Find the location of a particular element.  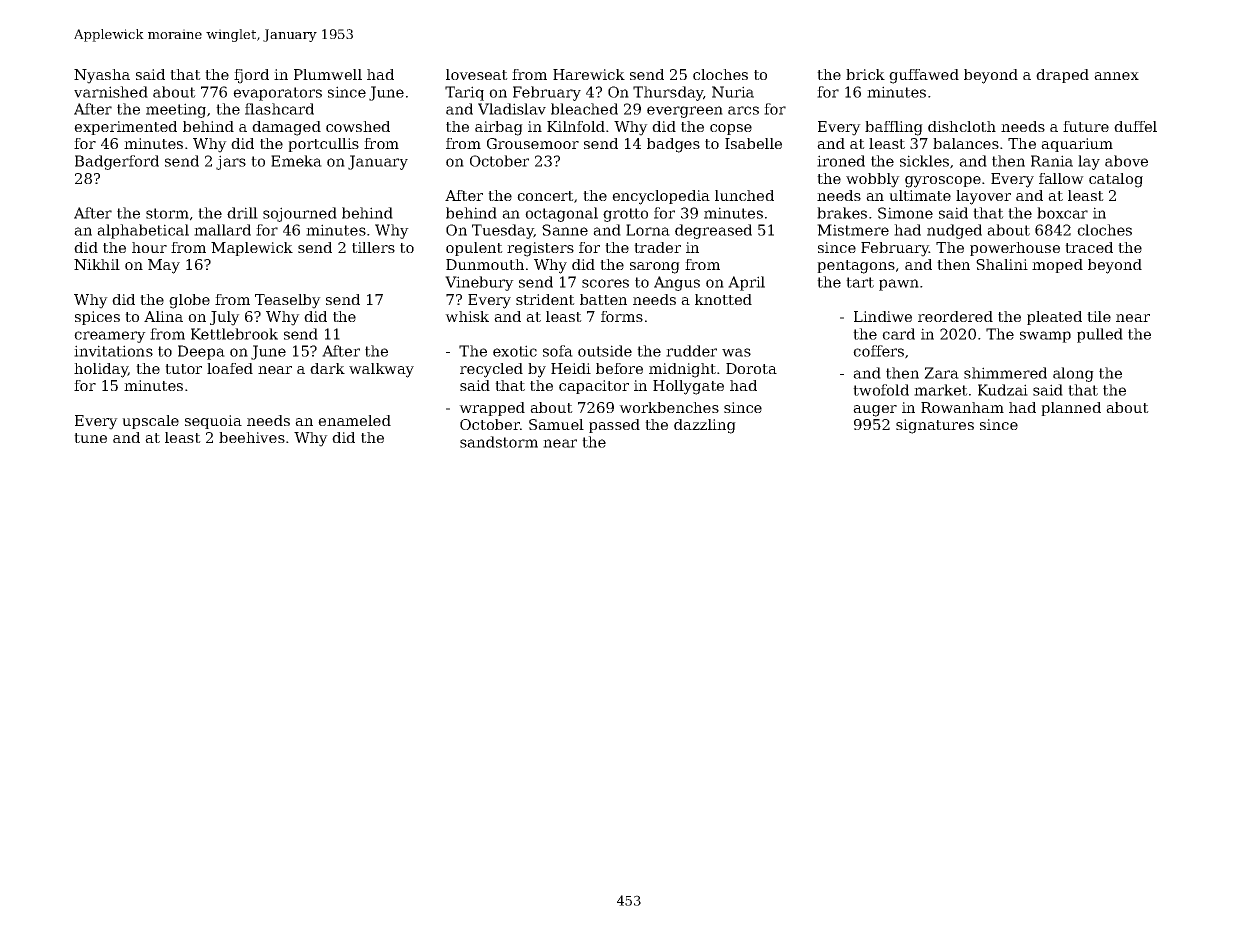

Hollygate is located at coordinates (688, 387).
